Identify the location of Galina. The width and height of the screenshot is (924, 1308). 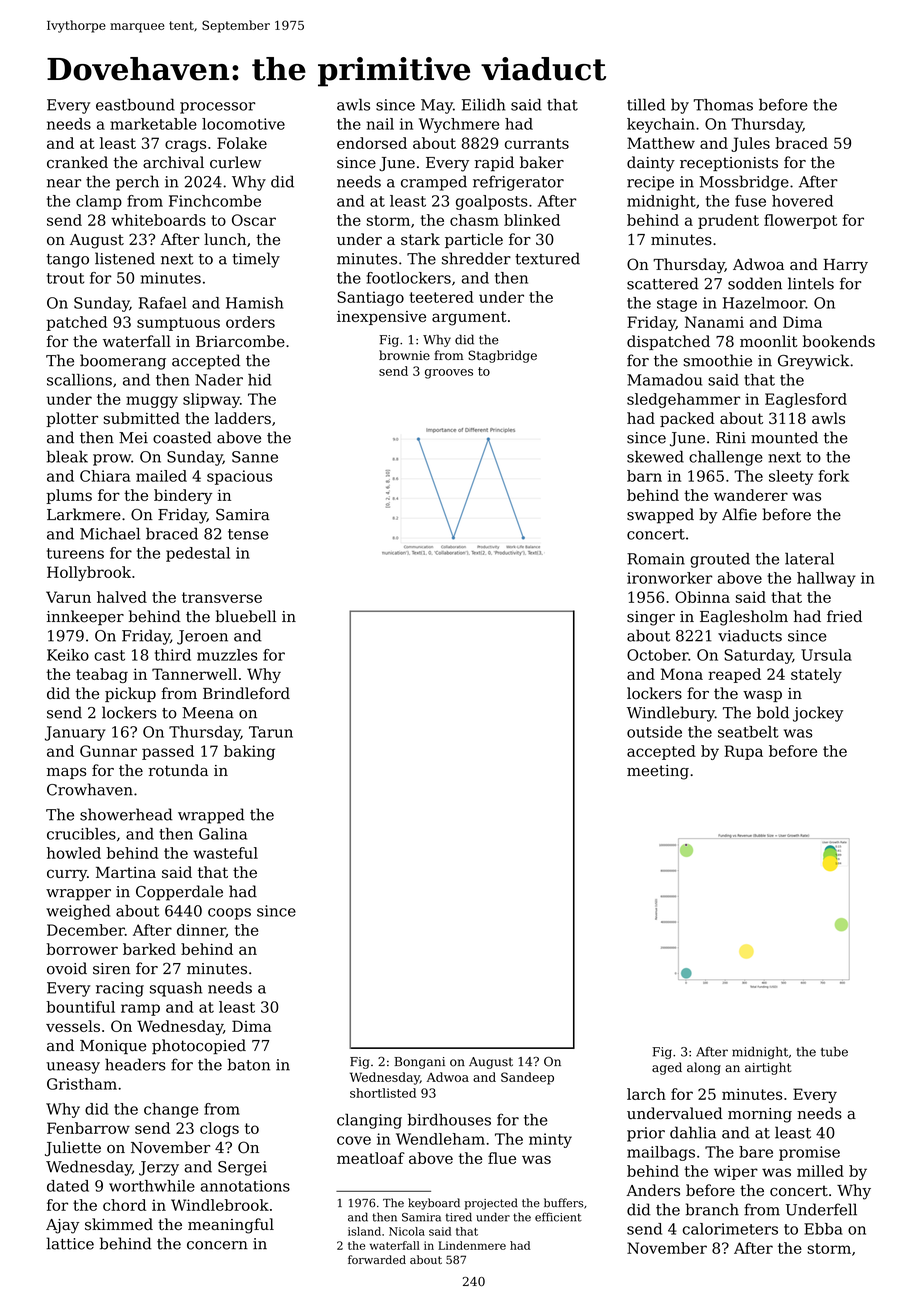
(223, 834).
